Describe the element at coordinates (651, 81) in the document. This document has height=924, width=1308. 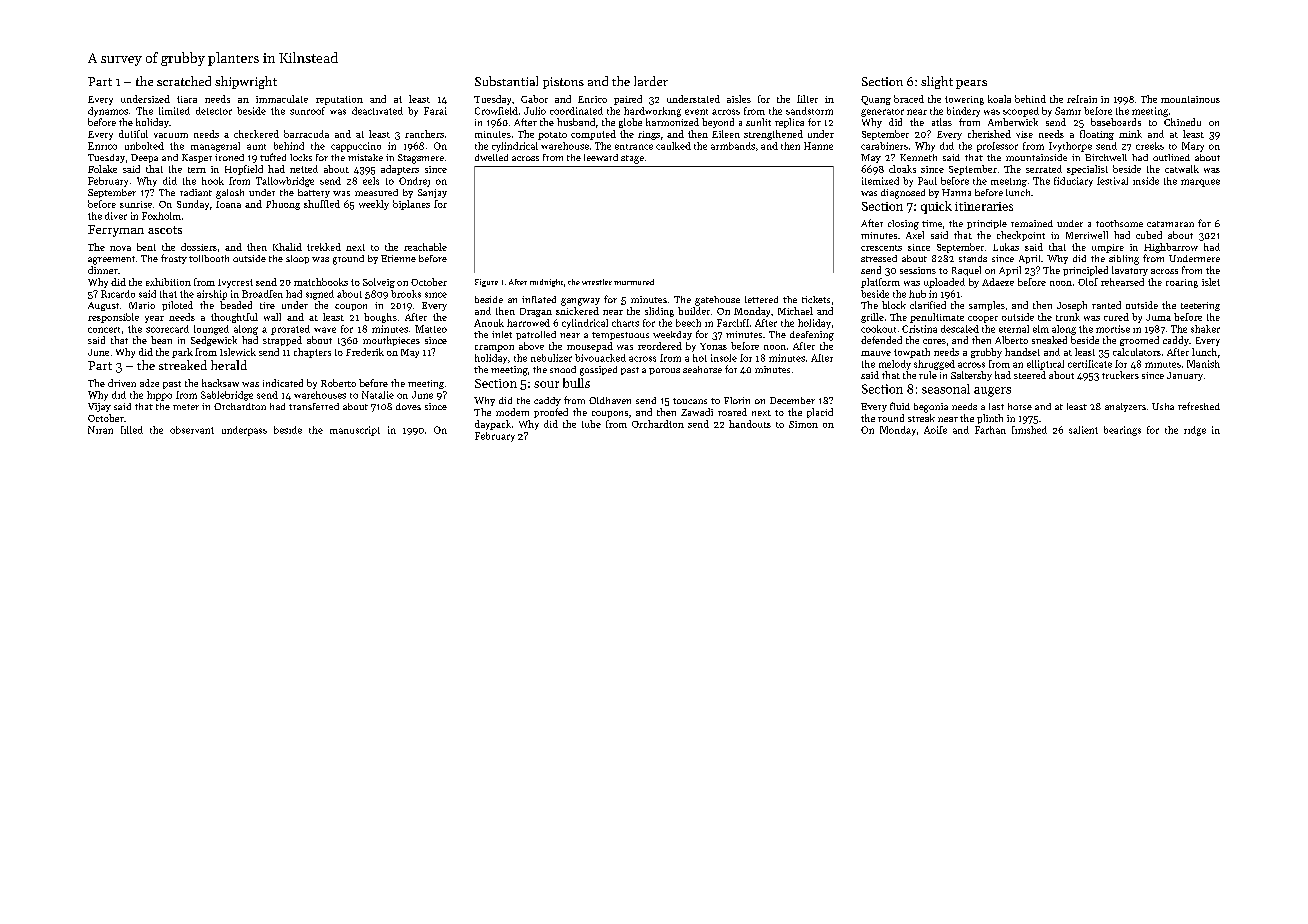
I see `larder` at that location.
